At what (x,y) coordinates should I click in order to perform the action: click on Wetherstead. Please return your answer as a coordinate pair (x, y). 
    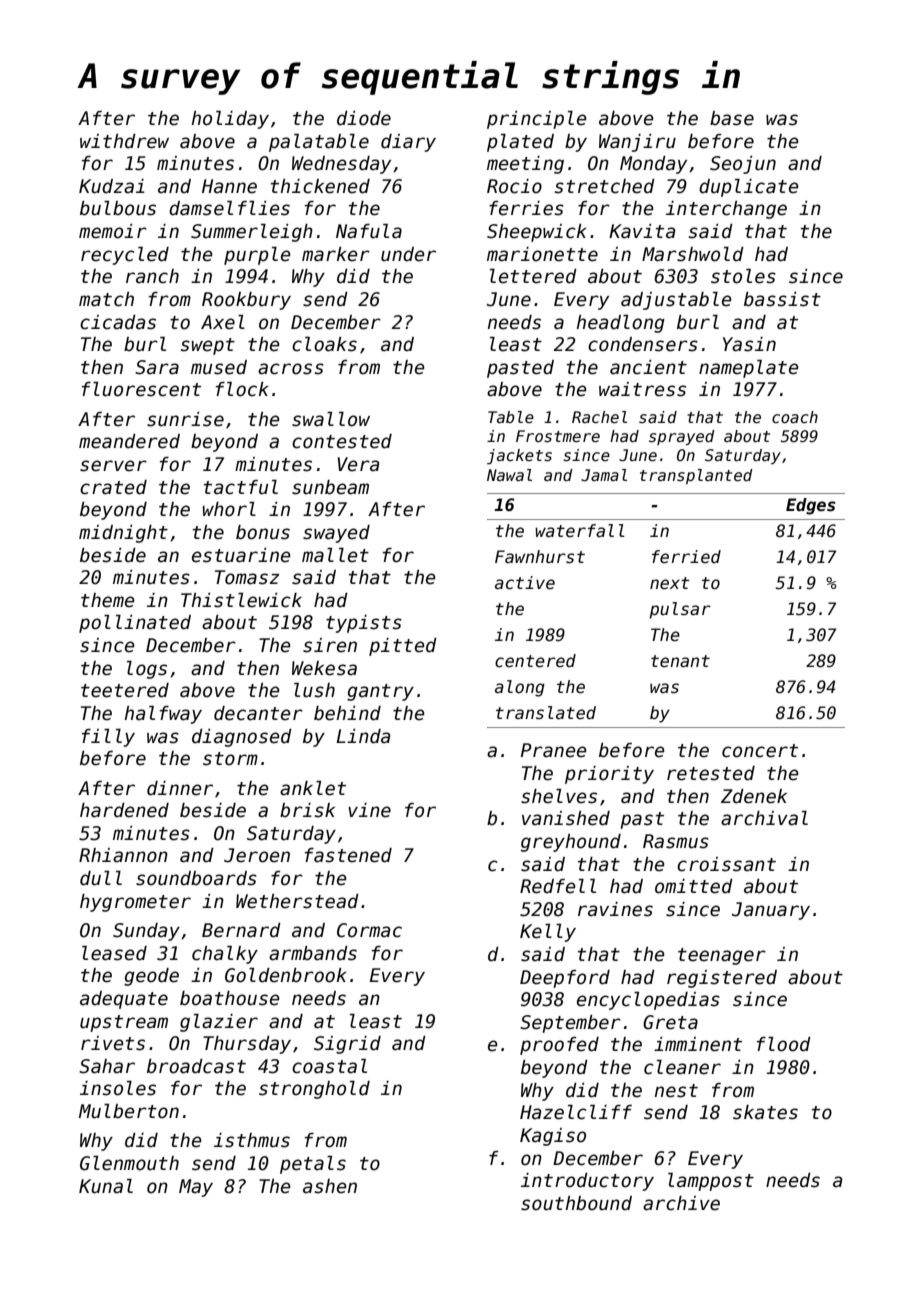
    Looking at the image, I should click on (297, 901).
